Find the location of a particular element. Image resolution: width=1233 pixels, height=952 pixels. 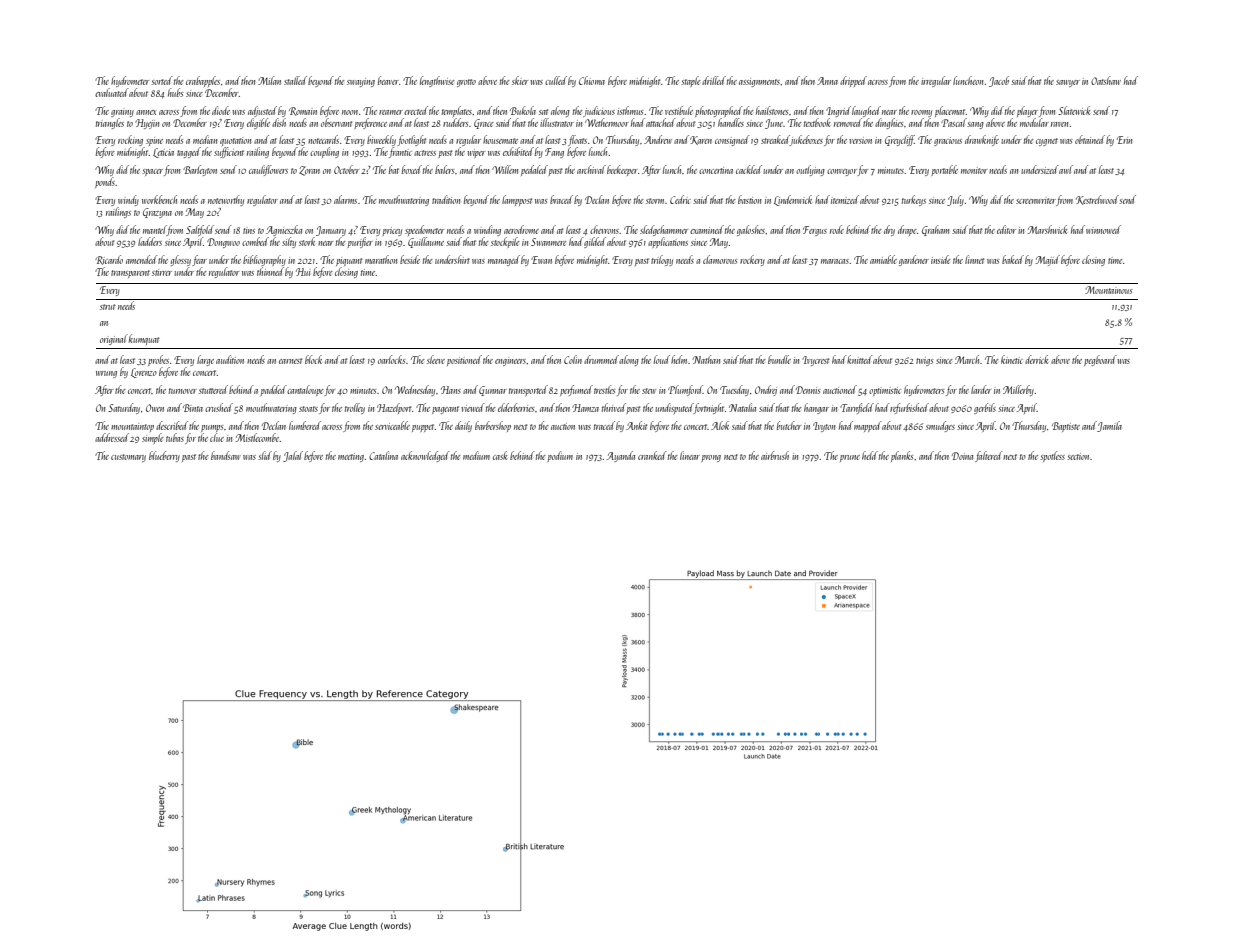

acknowledged is located at coordinates (425, 456).
